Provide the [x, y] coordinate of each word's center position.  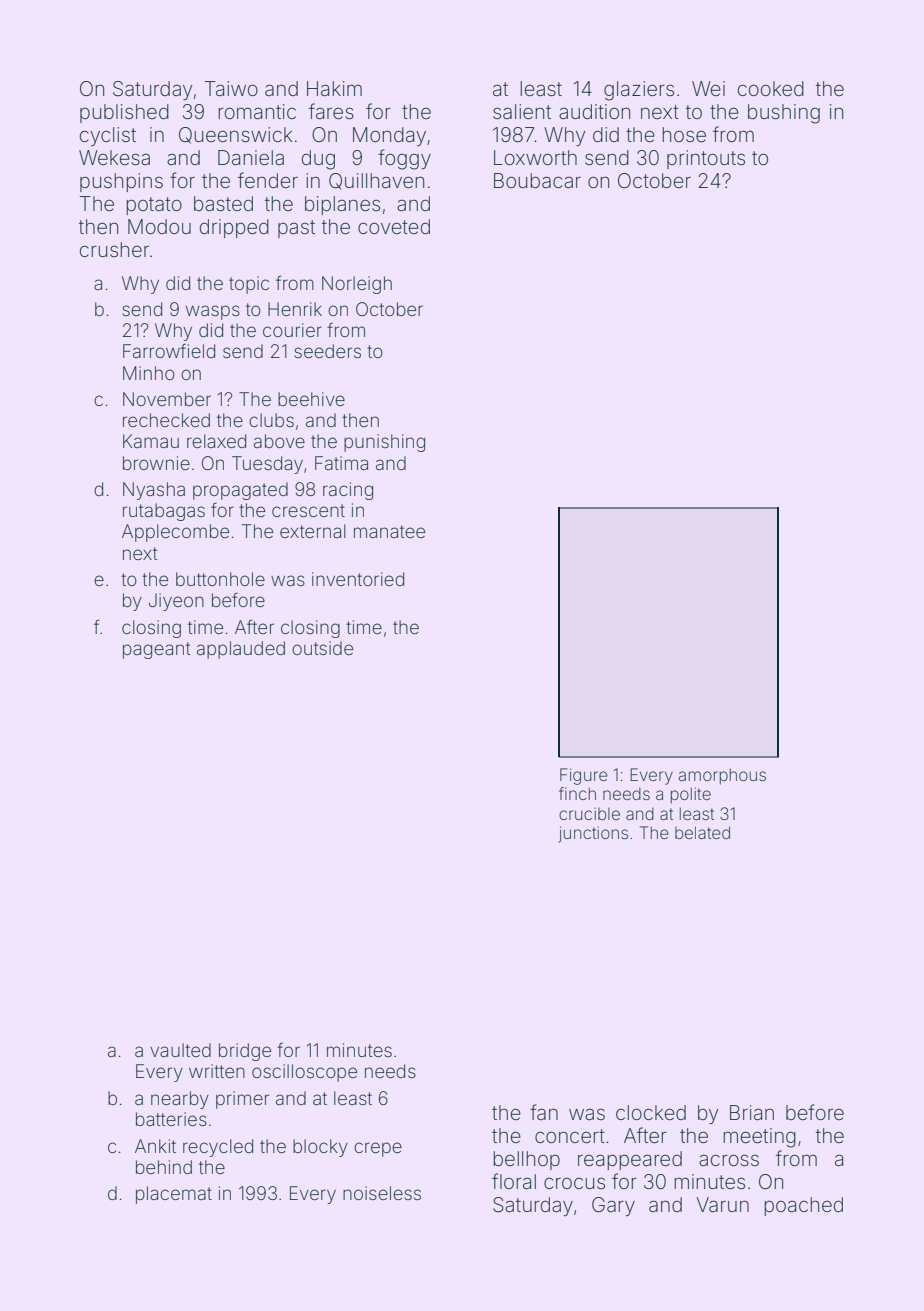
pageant [156, 650]
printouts [706, 159]
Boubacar [537, 180]
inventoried [358, 579]
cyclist [108, 136]
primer [242, 1100]
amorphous [722, 776]
